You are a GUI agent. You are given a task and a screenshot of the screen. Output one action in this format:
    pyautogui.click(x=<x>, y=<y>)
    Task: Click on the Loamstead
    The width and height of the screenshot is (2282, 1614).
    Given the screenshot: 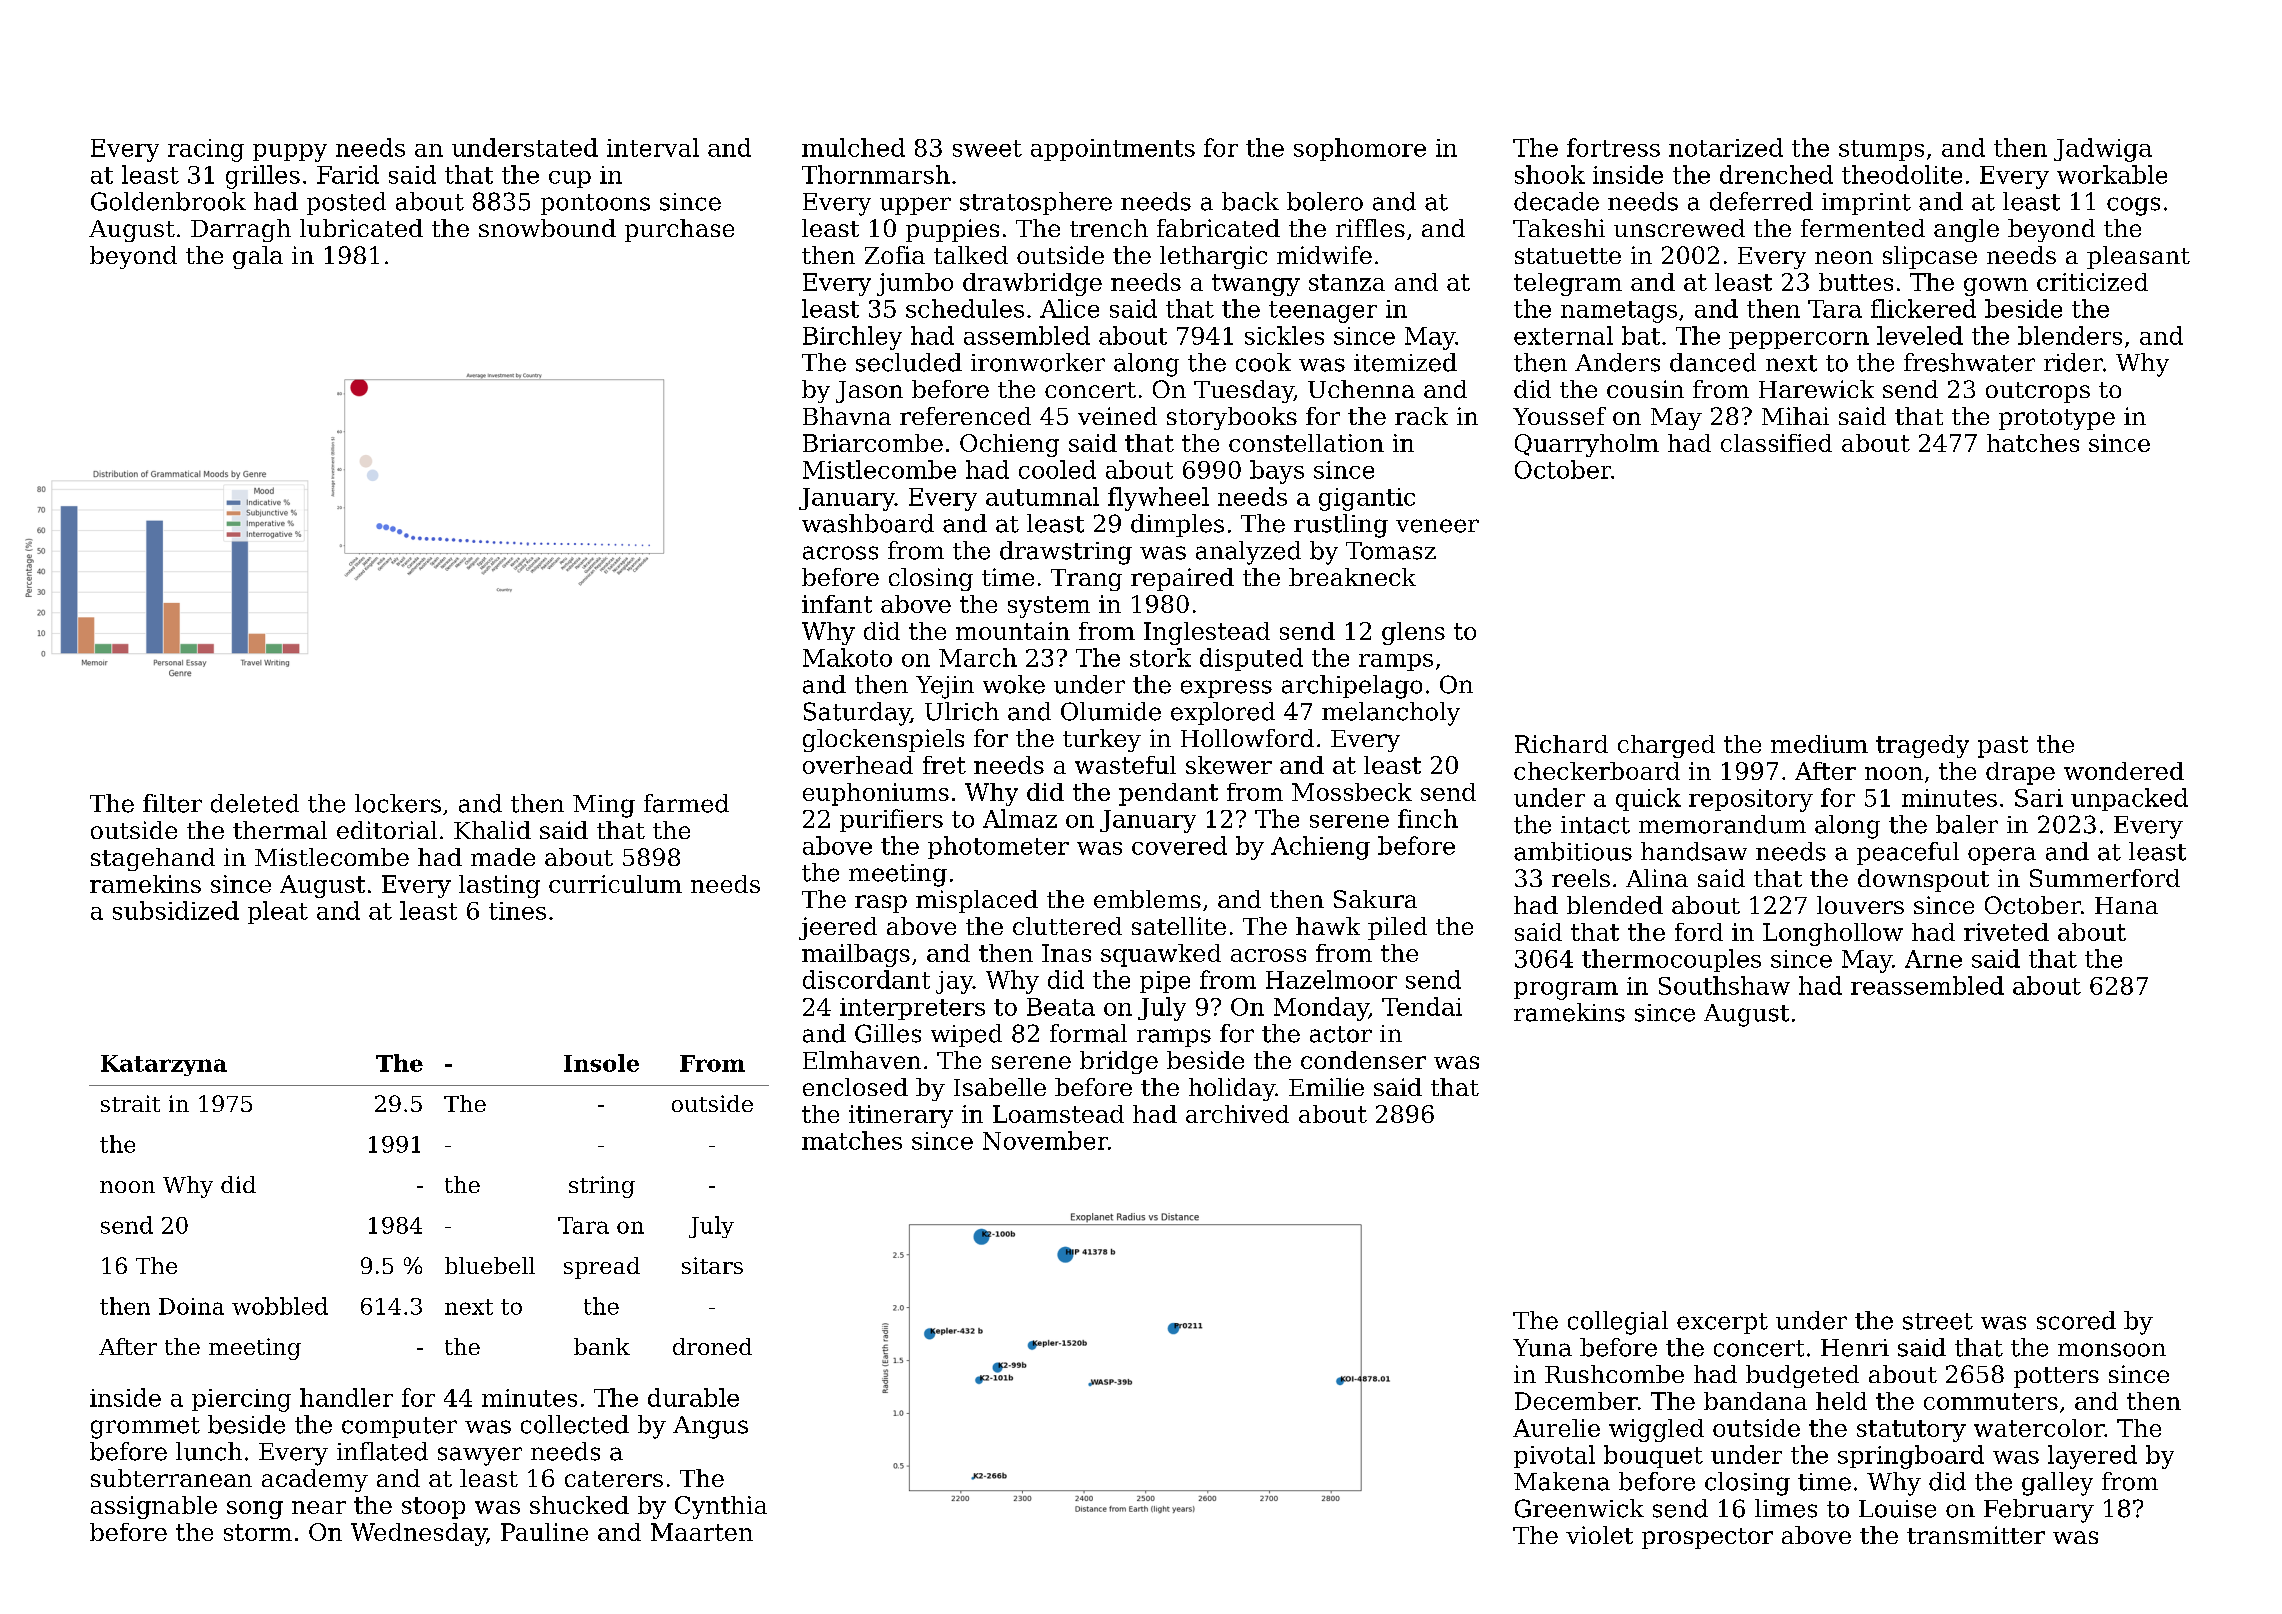 What is the action you would take?
    pyautogui.click(x=1058, y=1114)
